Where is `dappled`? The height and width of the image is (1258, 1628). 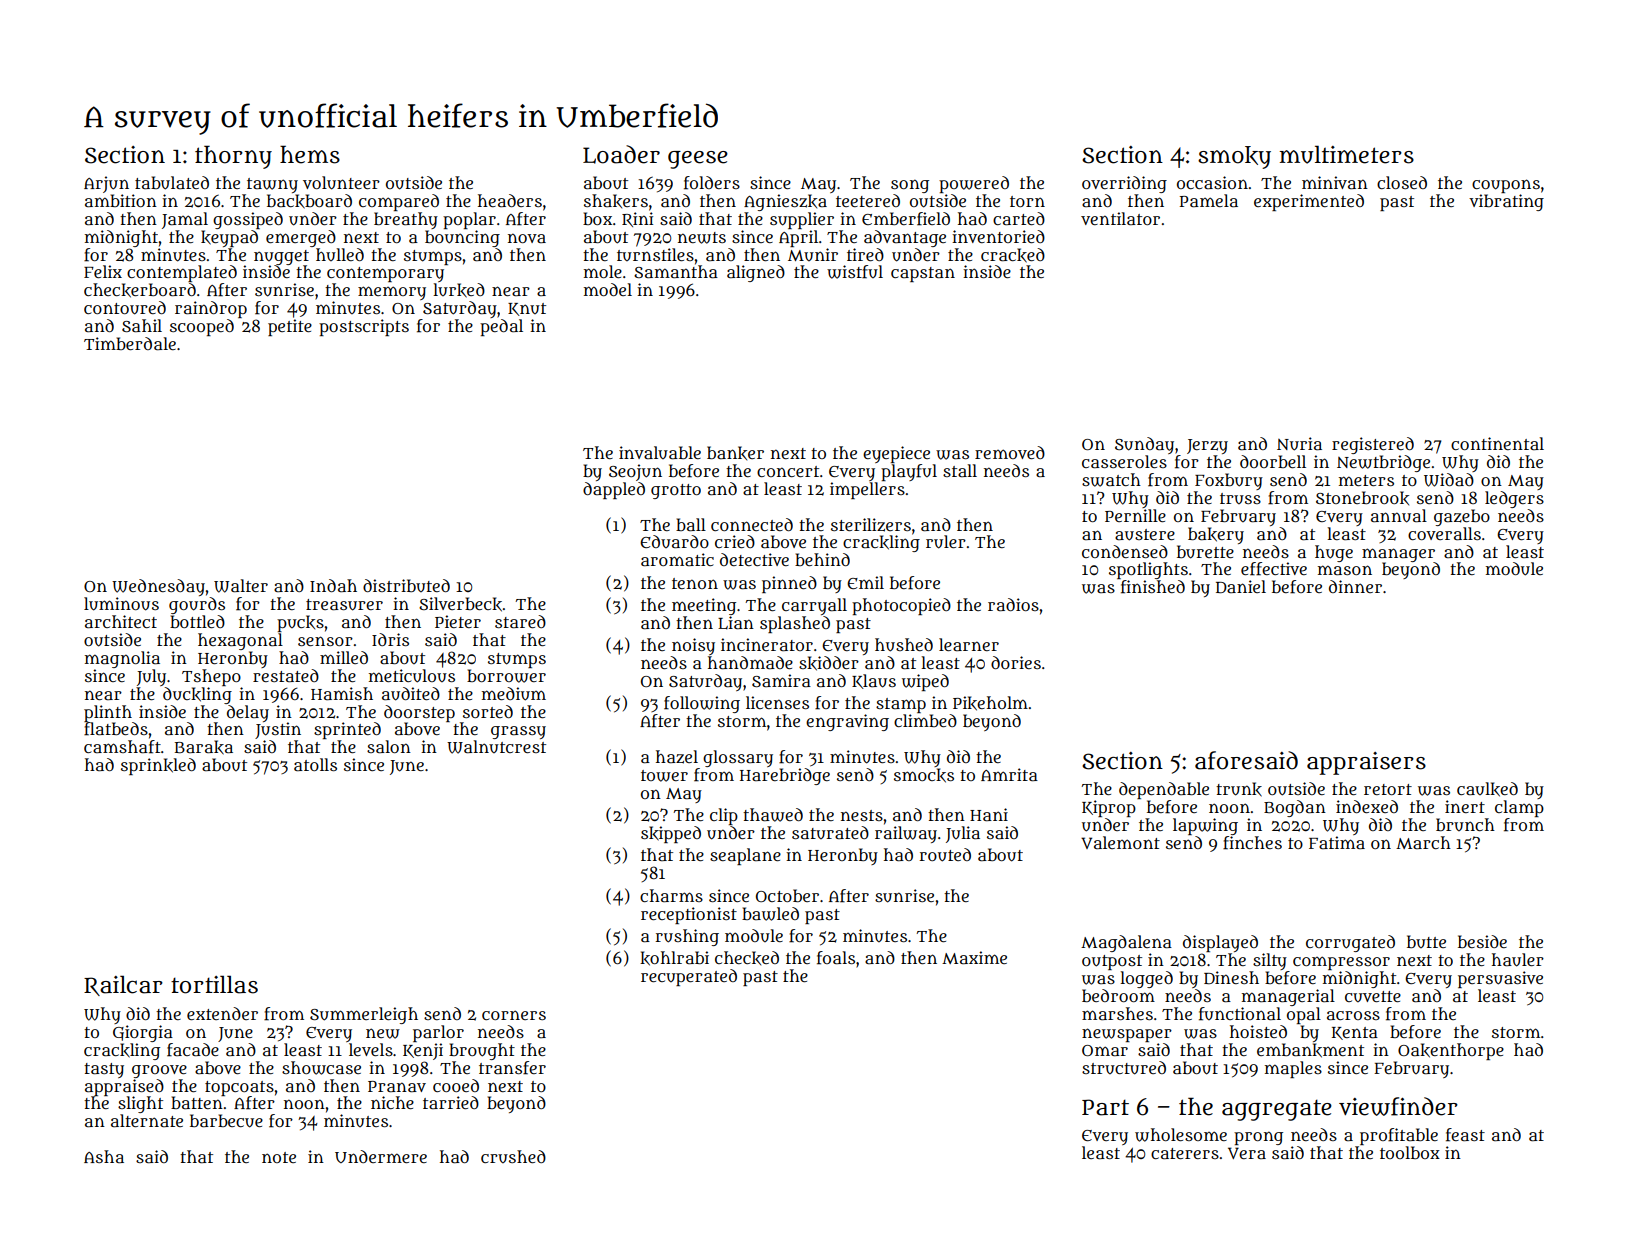
dappled is located at coordinates (614, 490).
